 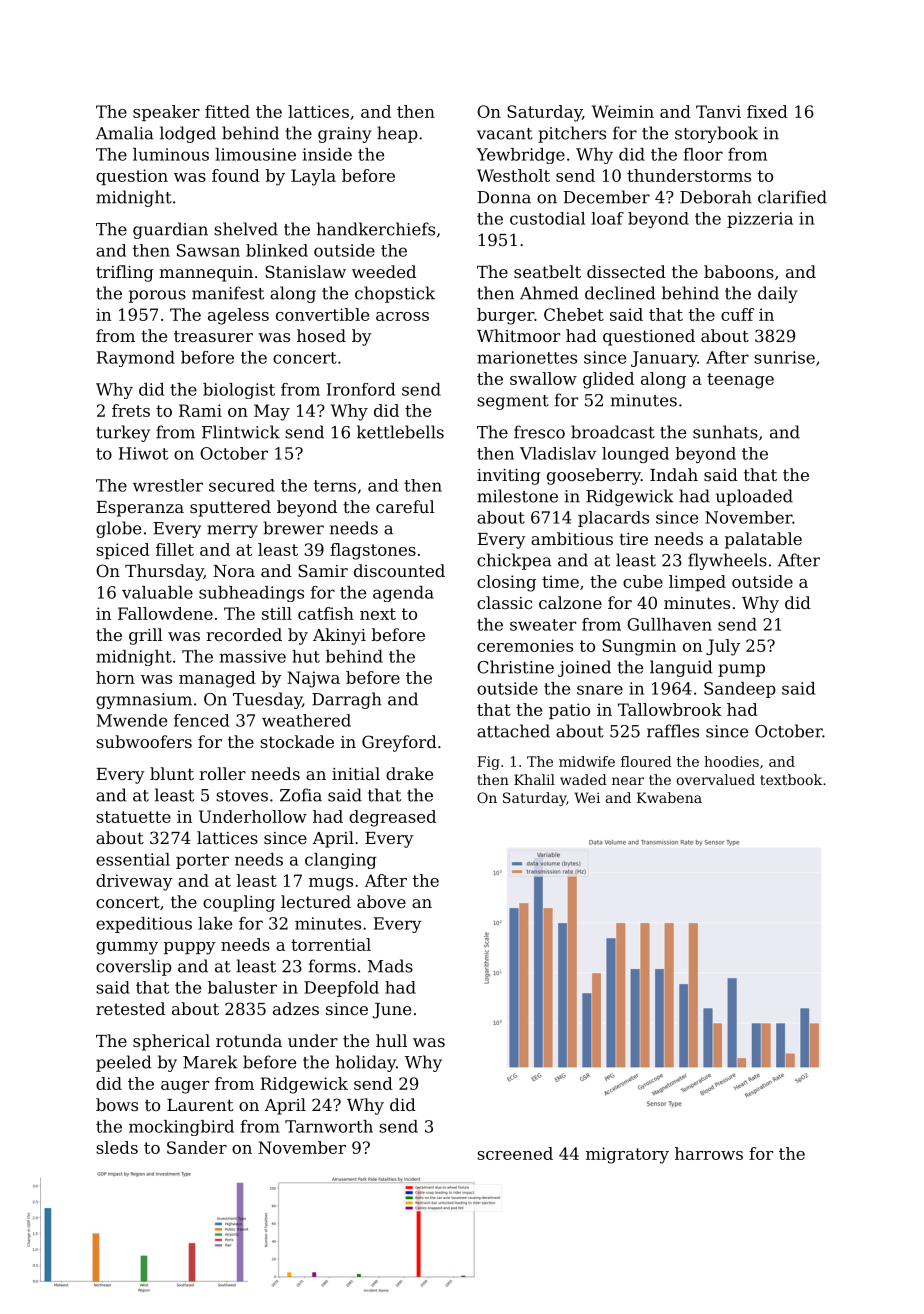 I want to click on hull, so click(x=391, y=1040).
